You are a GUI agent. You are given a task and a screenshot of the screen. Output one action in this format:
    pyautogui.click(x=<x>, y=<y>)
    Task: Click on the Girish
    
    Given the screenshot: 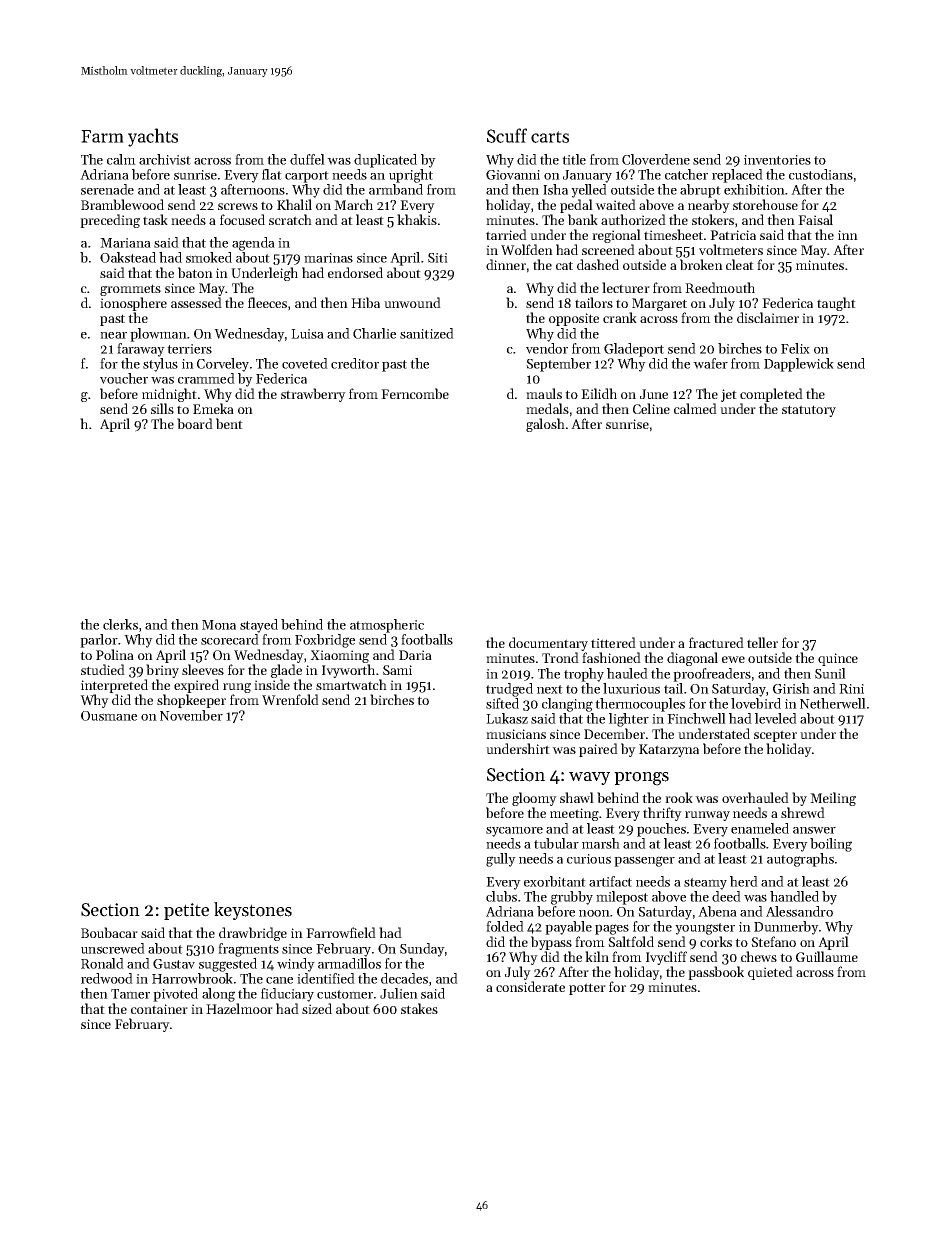 What is the action you would take?
    pyautogui.click(x=791, y=688)
